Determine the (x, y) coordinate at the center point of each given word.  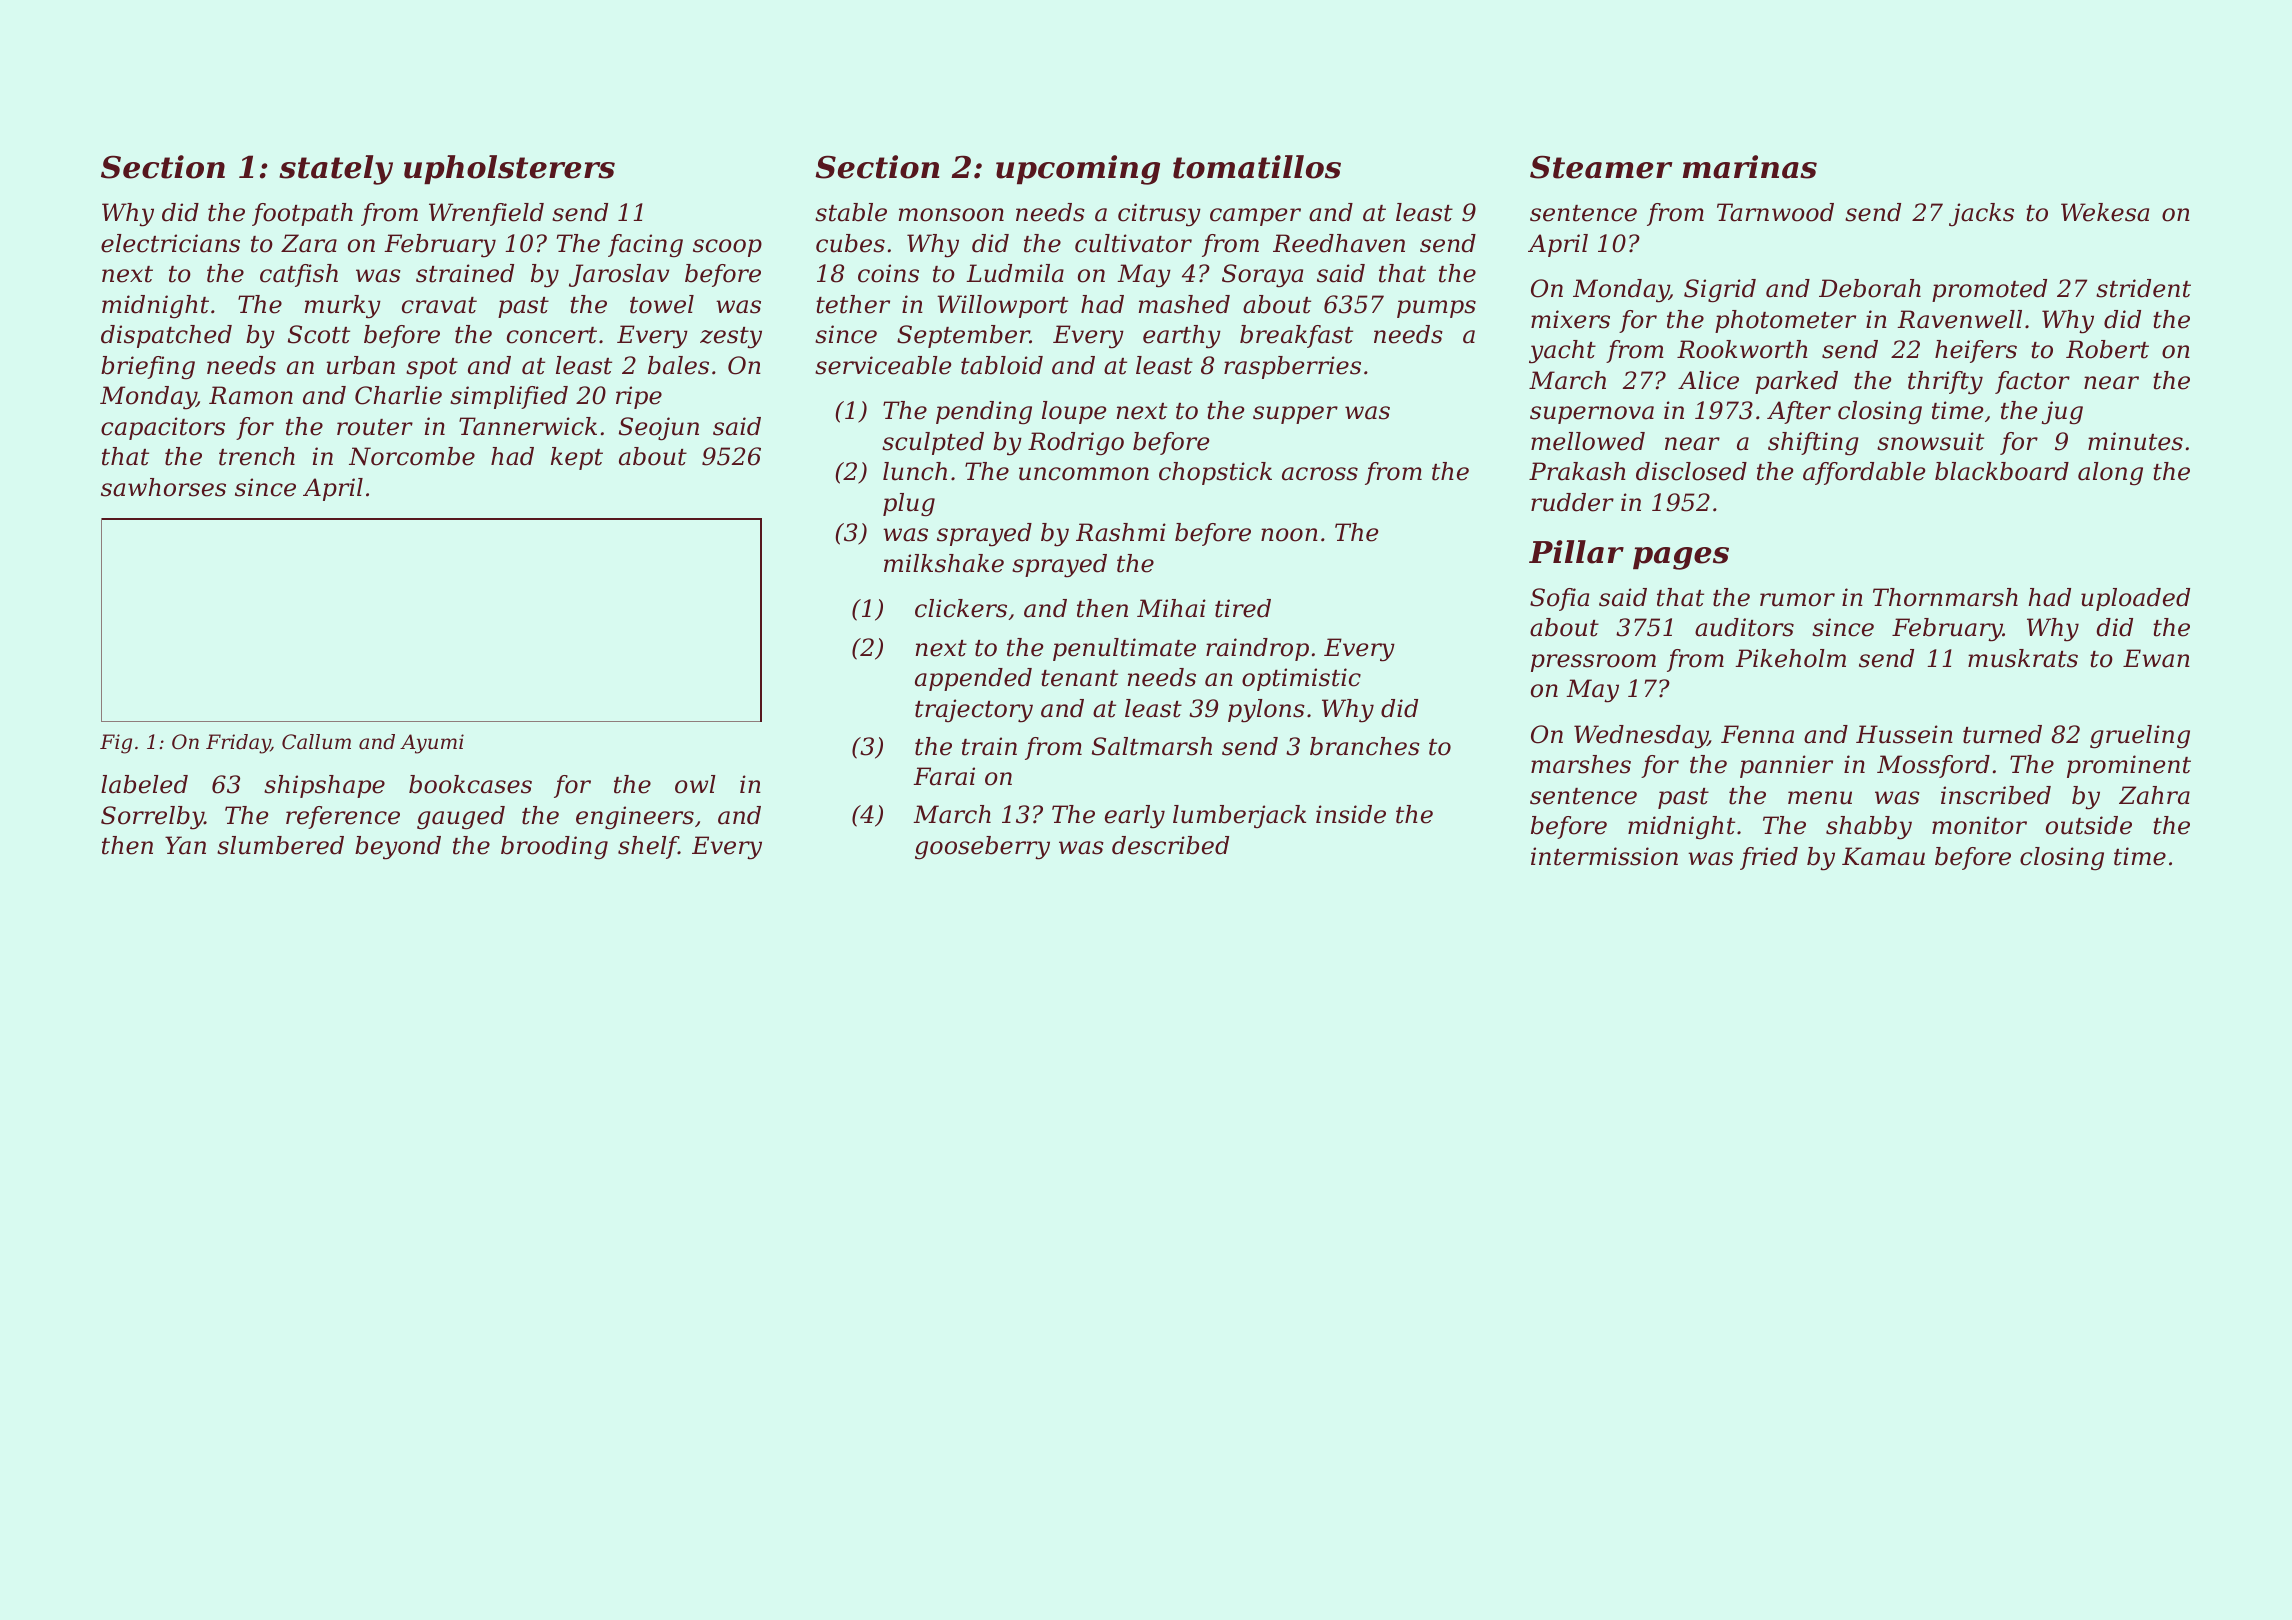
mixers (1570, 319)
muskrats (2023, 658)
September (963, 336)
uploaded (2135, 599)
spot (432, 368)
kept (577, 458)
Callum (316, 742)
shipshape (324, 786)
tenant (1079, 678)
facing (645, 245)
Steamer (1601, 167)
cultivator (1133, 243)
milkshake (944, 563)
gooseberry (982, 848)
